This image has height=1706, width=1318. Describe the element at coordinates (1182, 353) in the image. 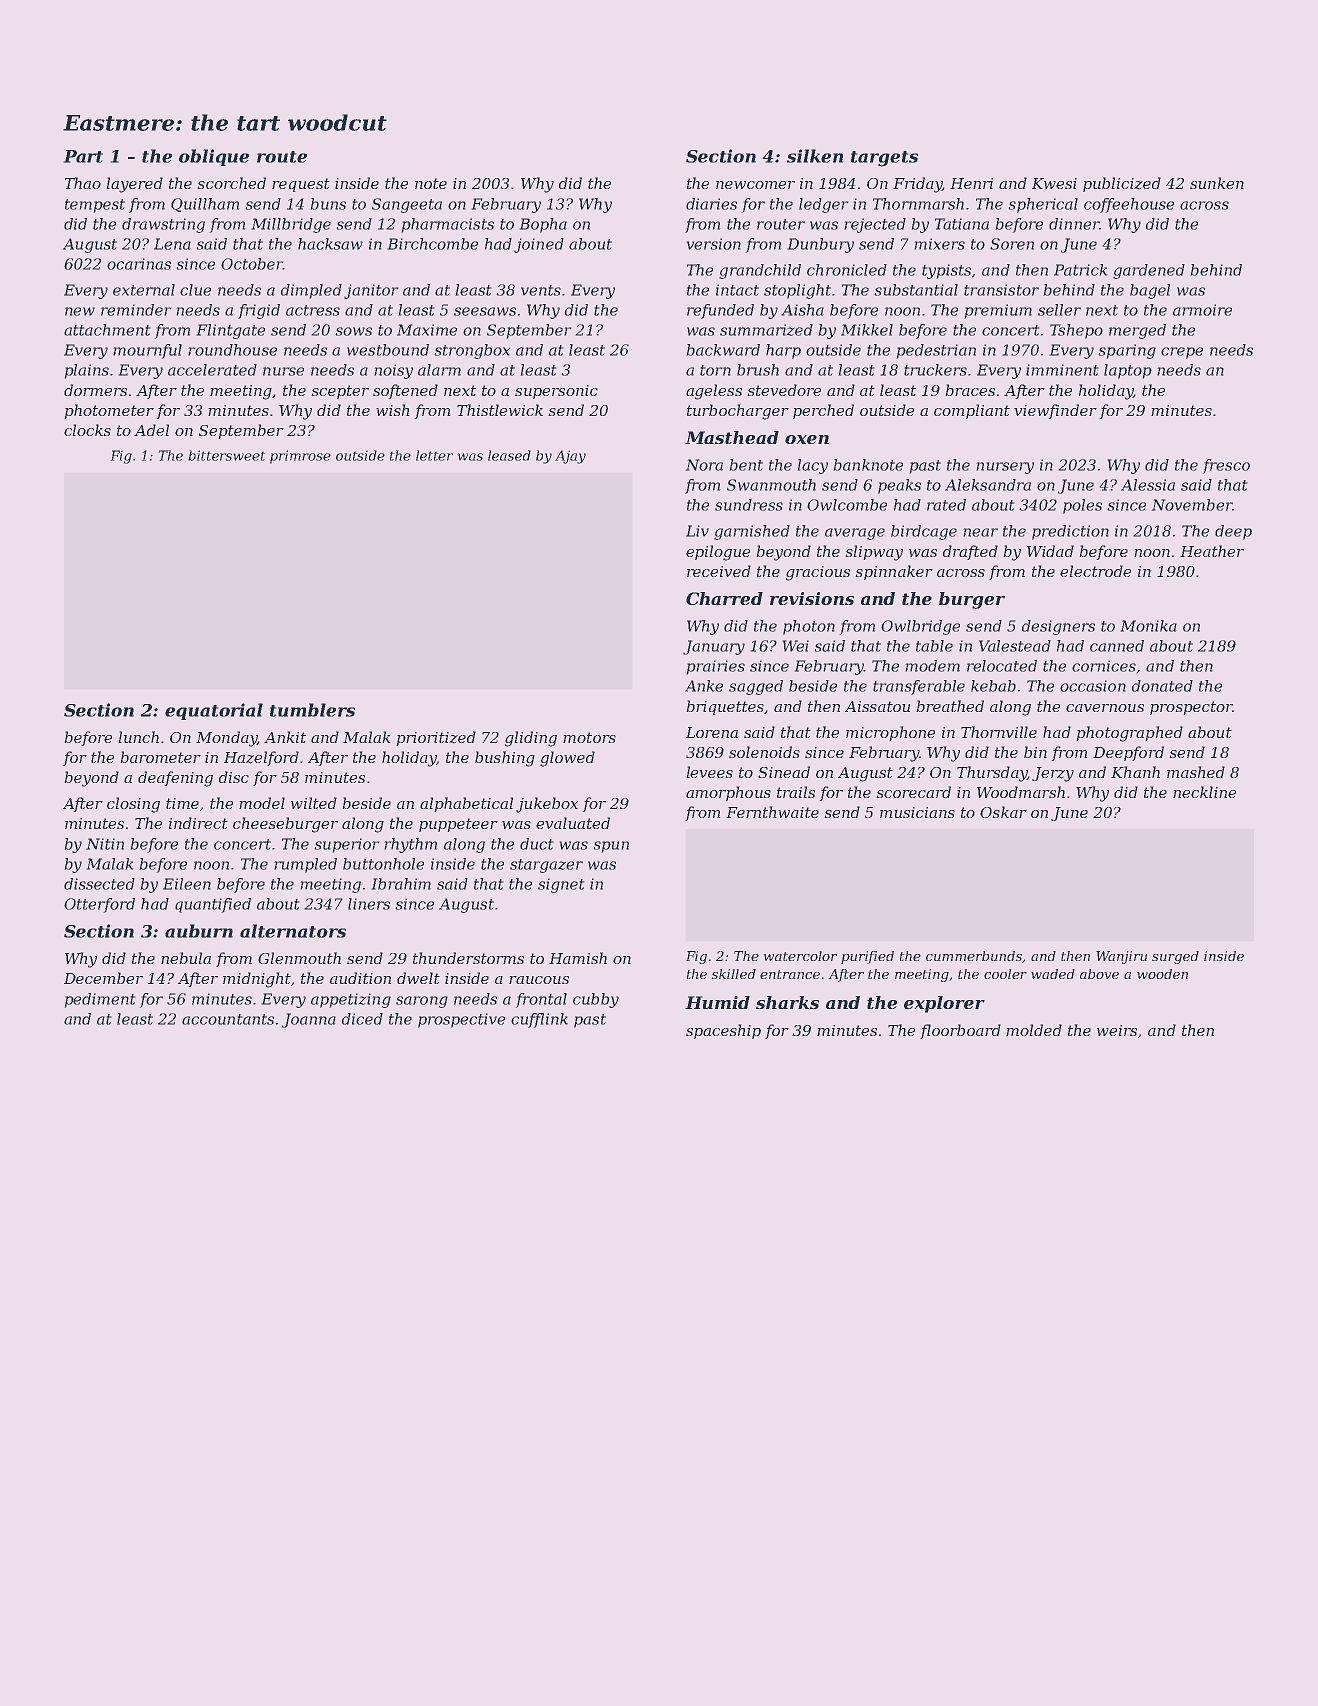

I see `crepe` at that location.
